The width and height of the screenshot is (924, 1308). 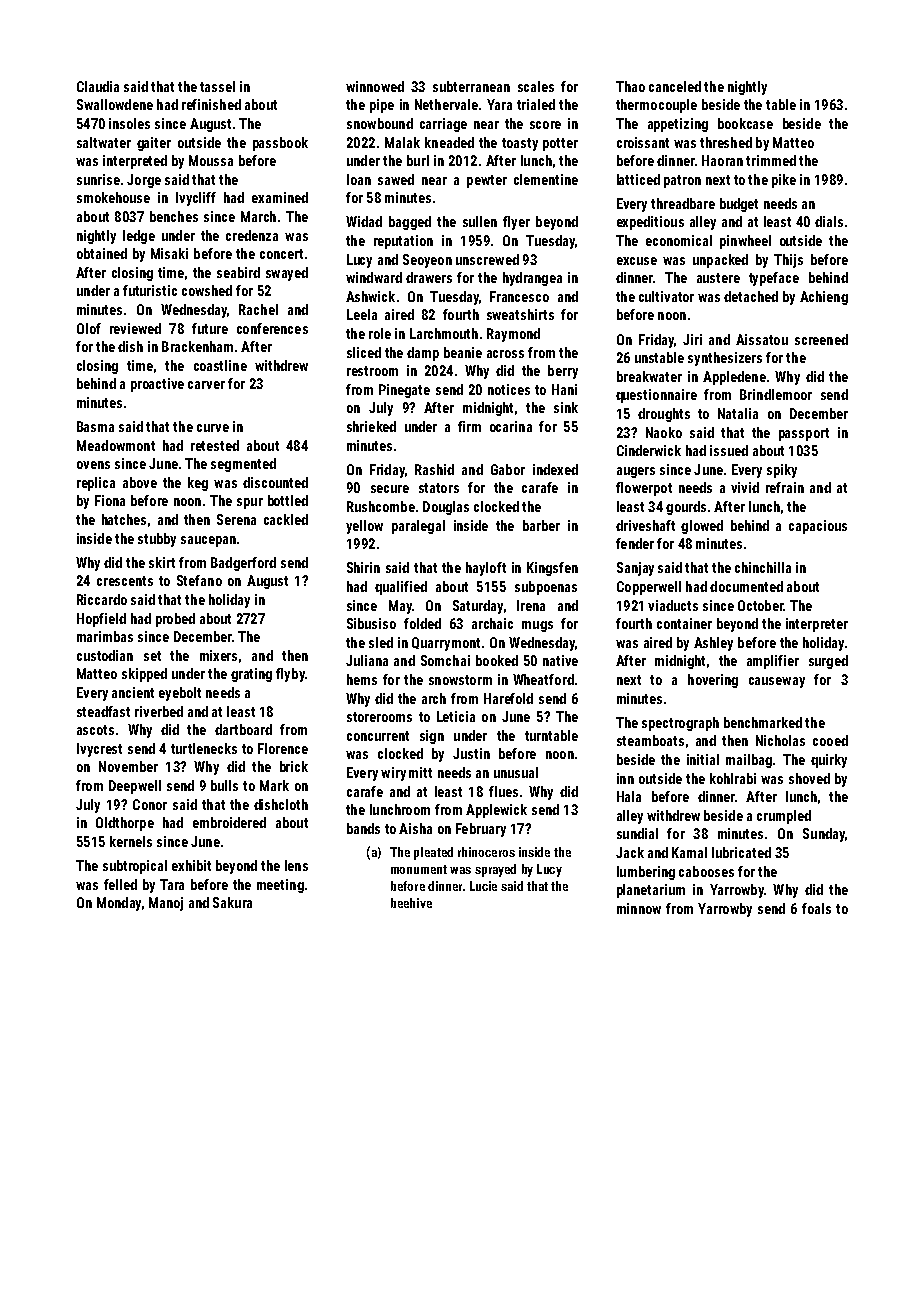 I want to click on Sakura, so click(x=232, y=902).
